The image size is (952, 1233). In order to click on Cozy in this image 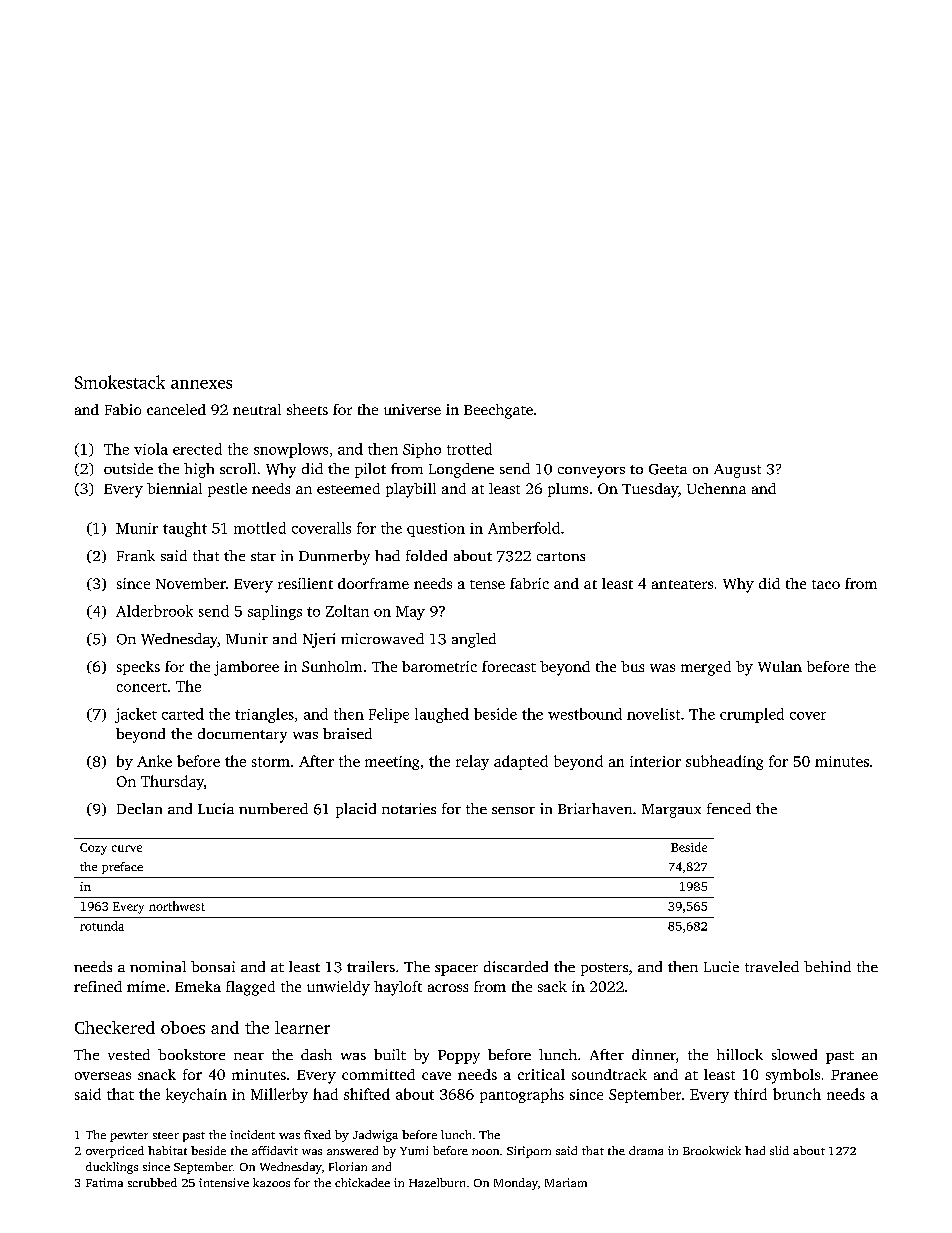, I will do `click(93, 849)`.
